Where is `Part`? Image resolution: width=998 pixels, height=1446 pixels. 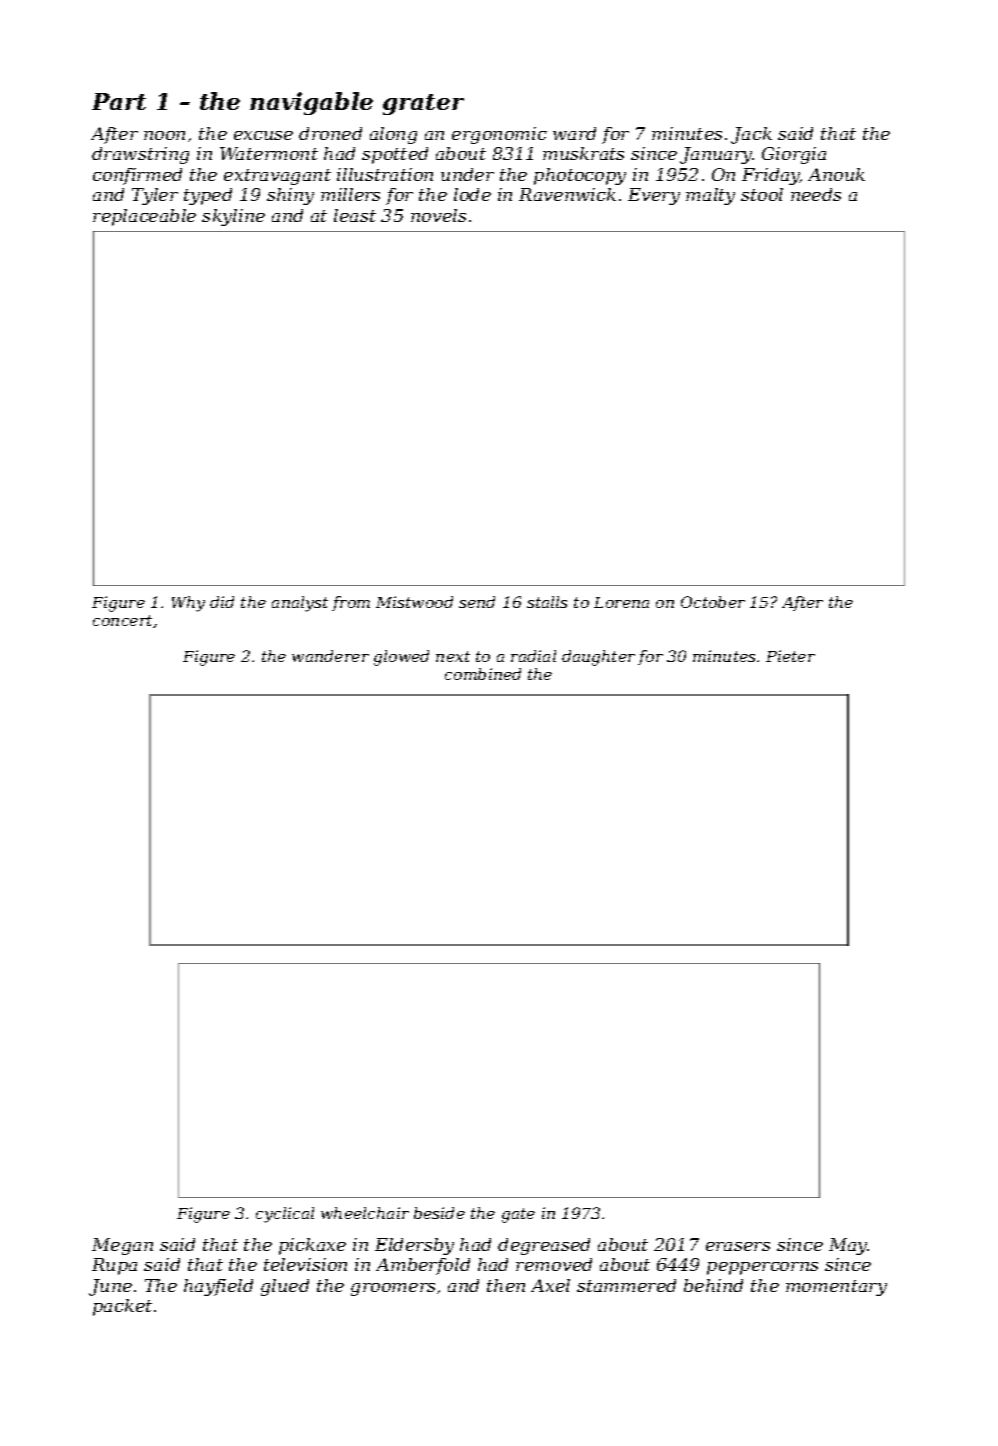 Part is located at coordinates (119, 101).
